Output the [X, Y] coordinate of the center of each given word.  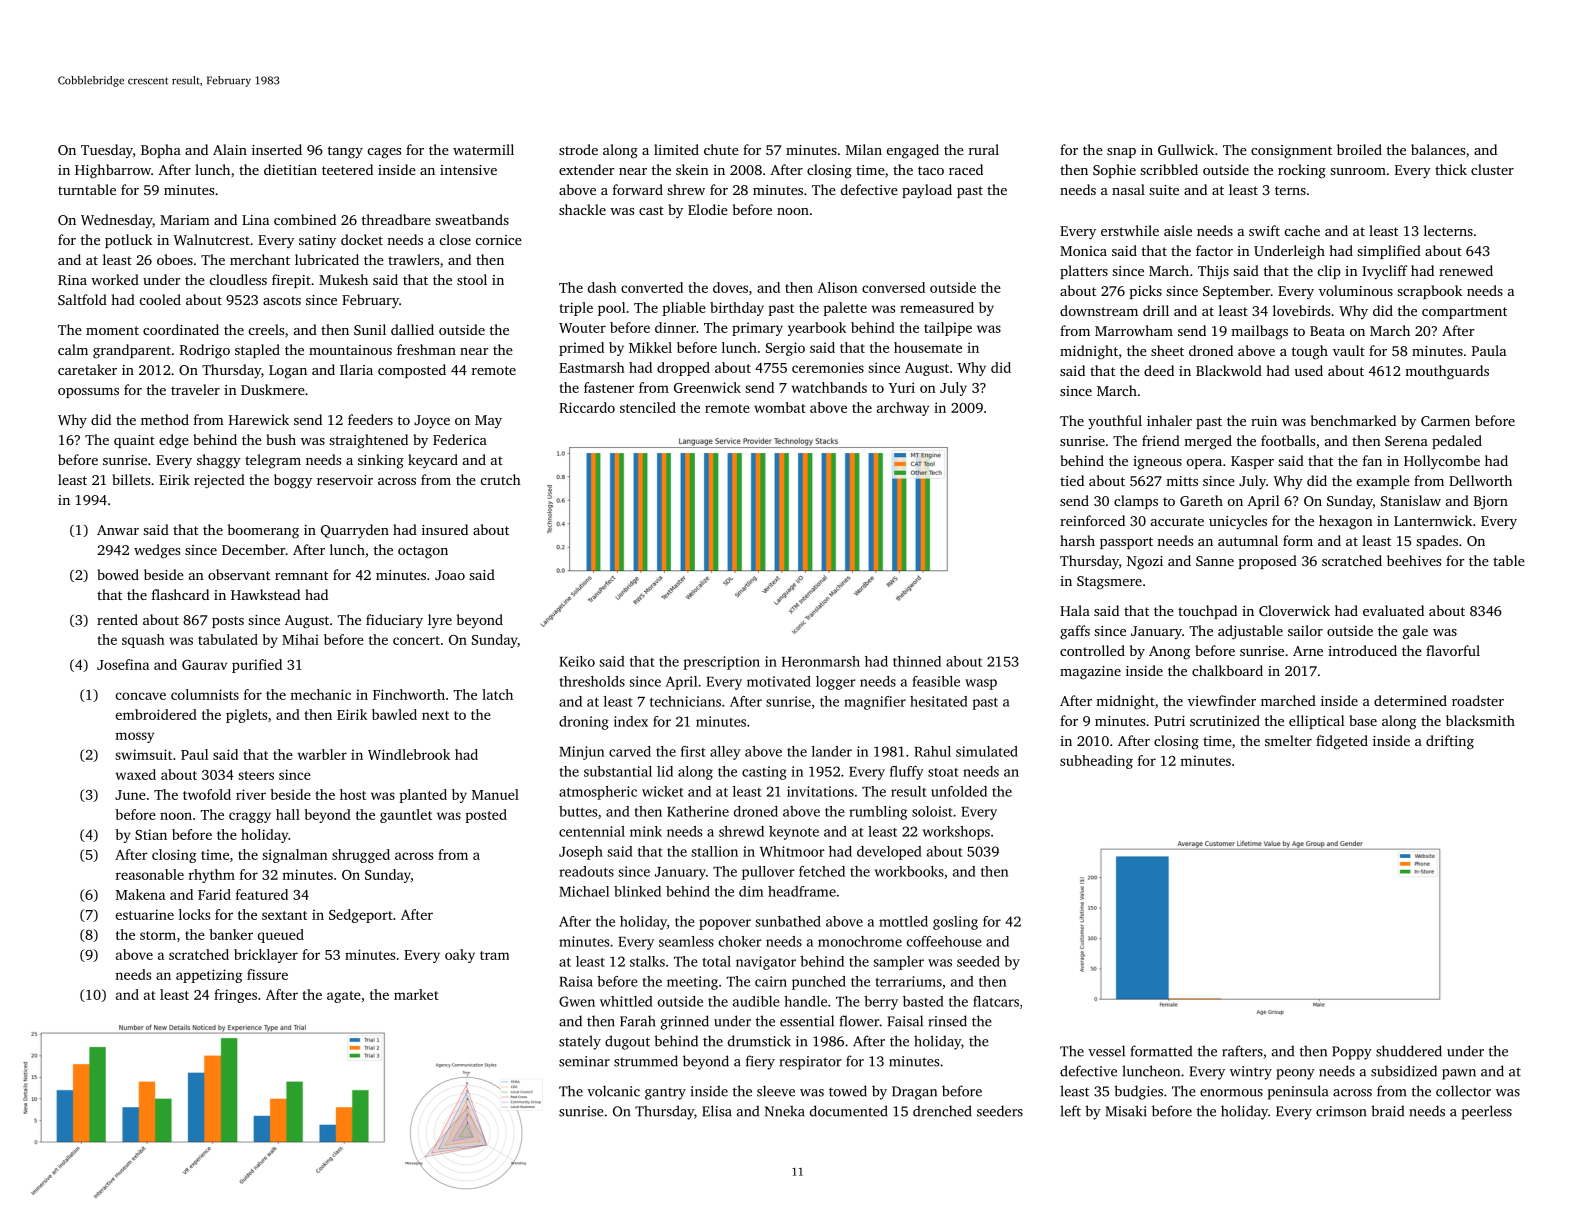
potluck [128, 241]
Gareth [1201, 500]
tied [1072, 480]
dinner [675, 327]
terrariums [909, 981]
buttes [578, 811]
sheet [1167, 350]
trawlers [413, 259]
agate [344, 997]
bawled [394, 714]
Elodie [708, 209]
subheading [1096, 762]
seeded [978, 961]
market [416, 994]
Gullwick [1186, 149]
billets [131, 479]
